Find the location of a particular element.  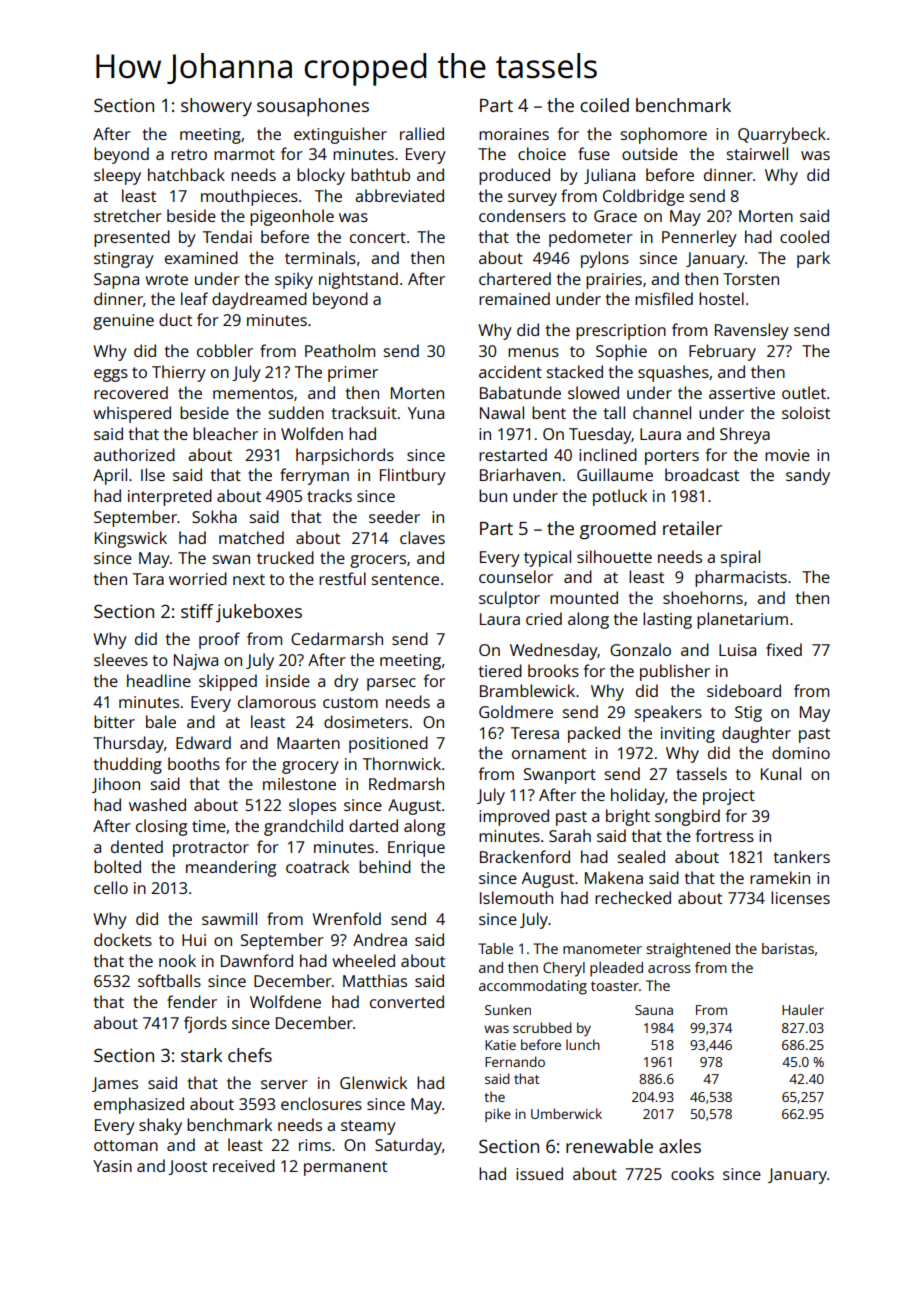

concert is located at coordinates (378, 237).
